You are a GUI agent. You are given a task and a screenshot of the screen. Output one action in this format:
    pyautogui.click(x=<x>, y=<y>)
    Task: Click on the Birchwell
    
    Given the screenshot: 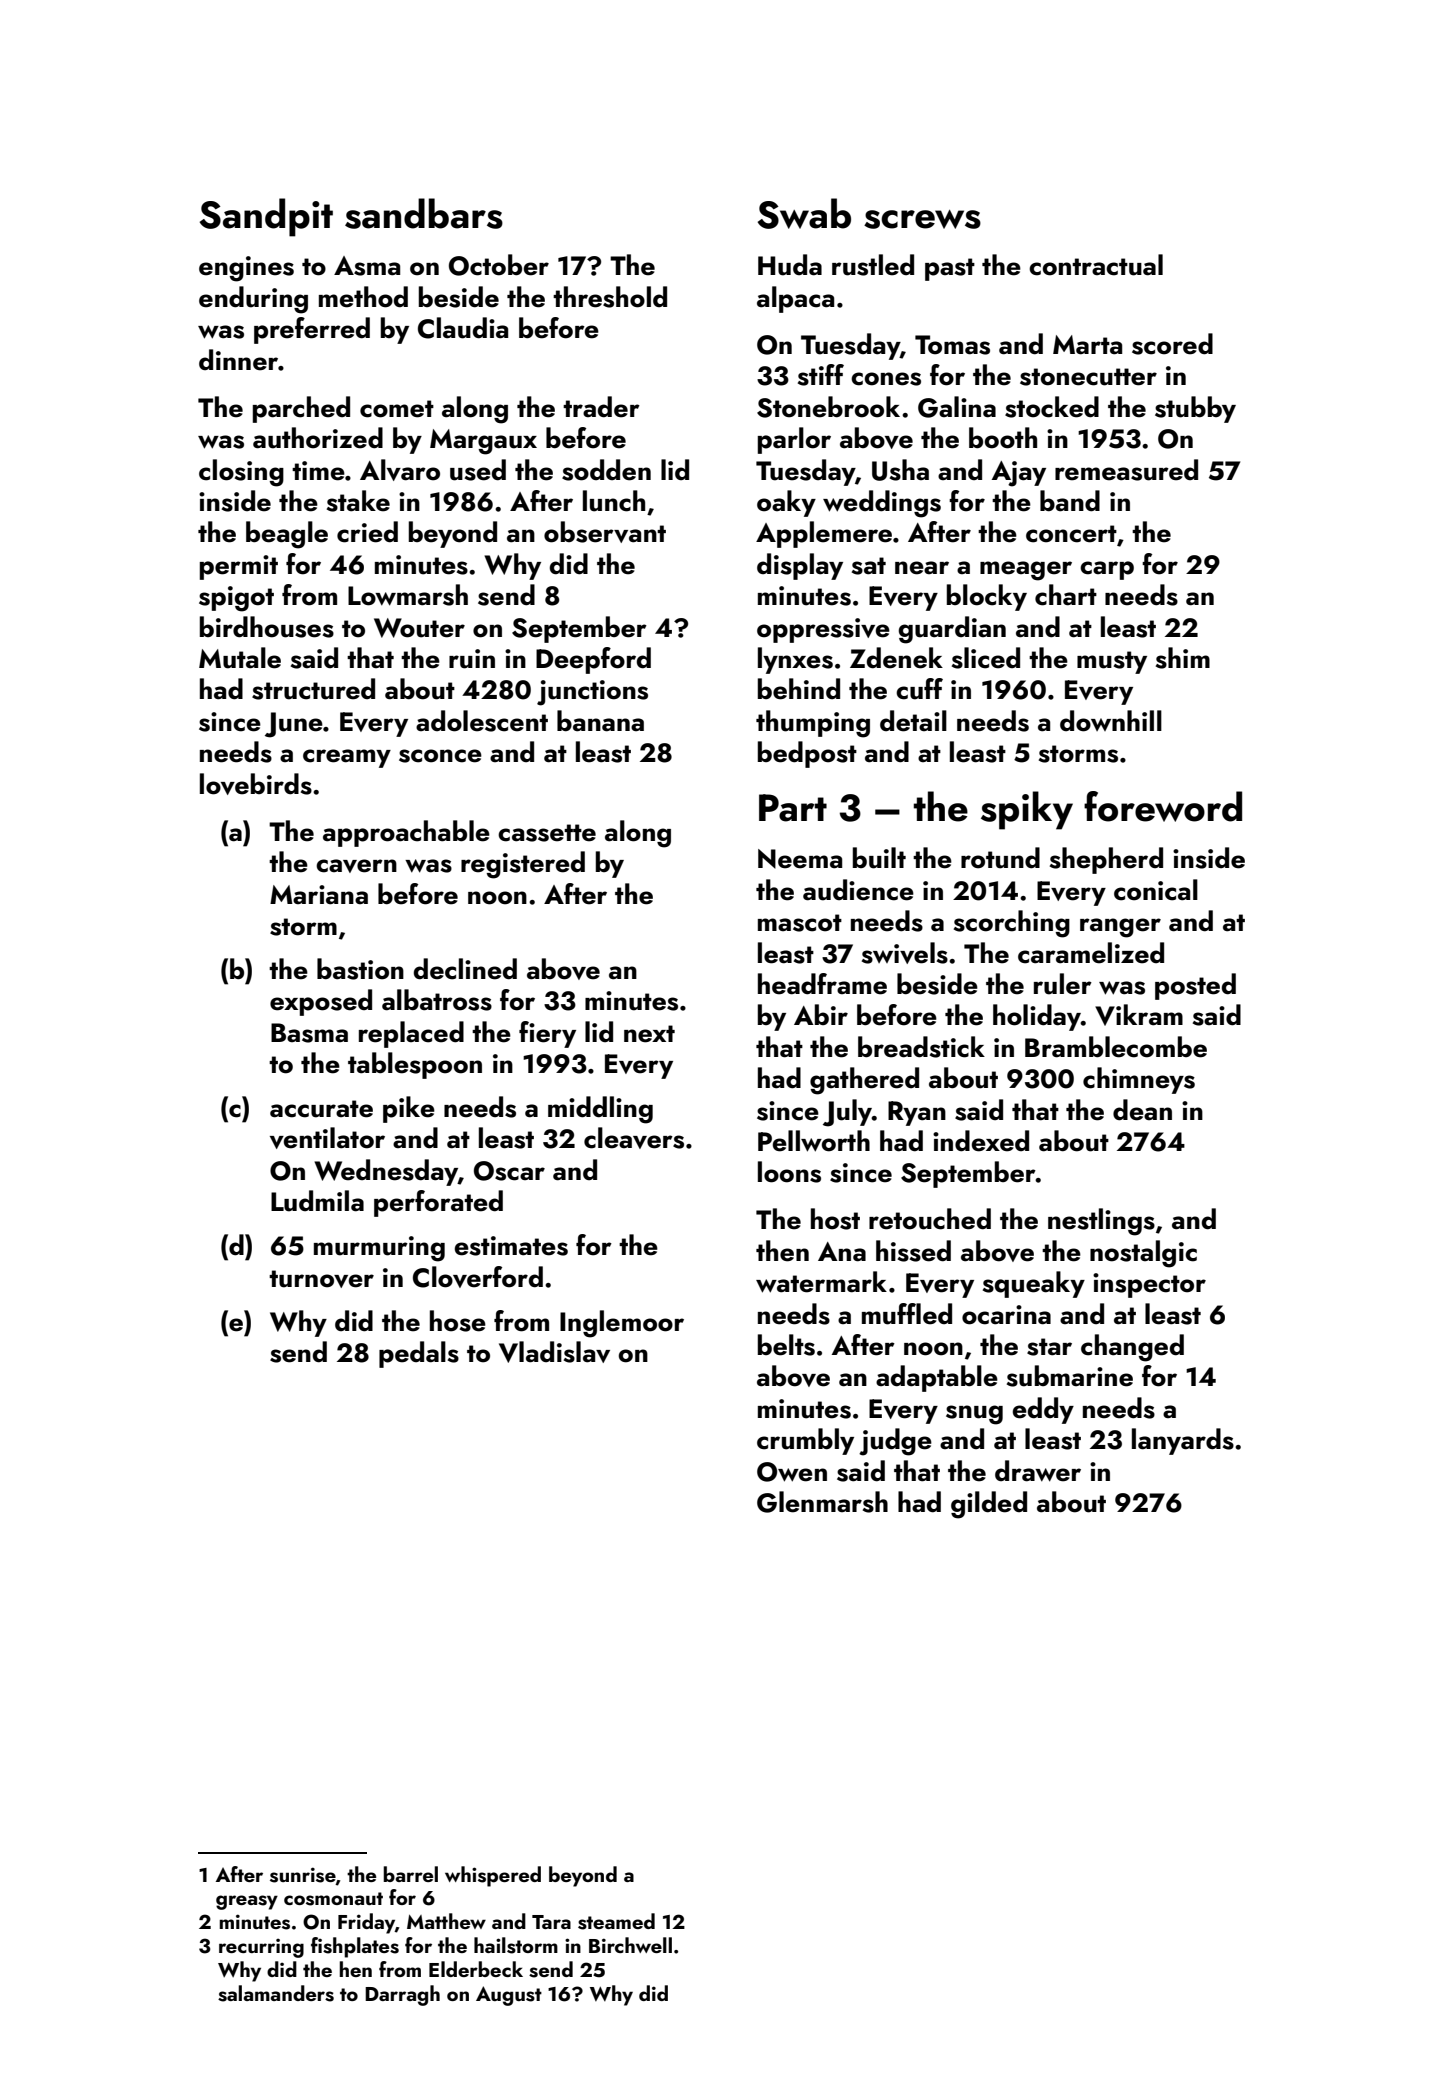 What is the action you would take?
    pyautogui.click(x=630, y=1945)
